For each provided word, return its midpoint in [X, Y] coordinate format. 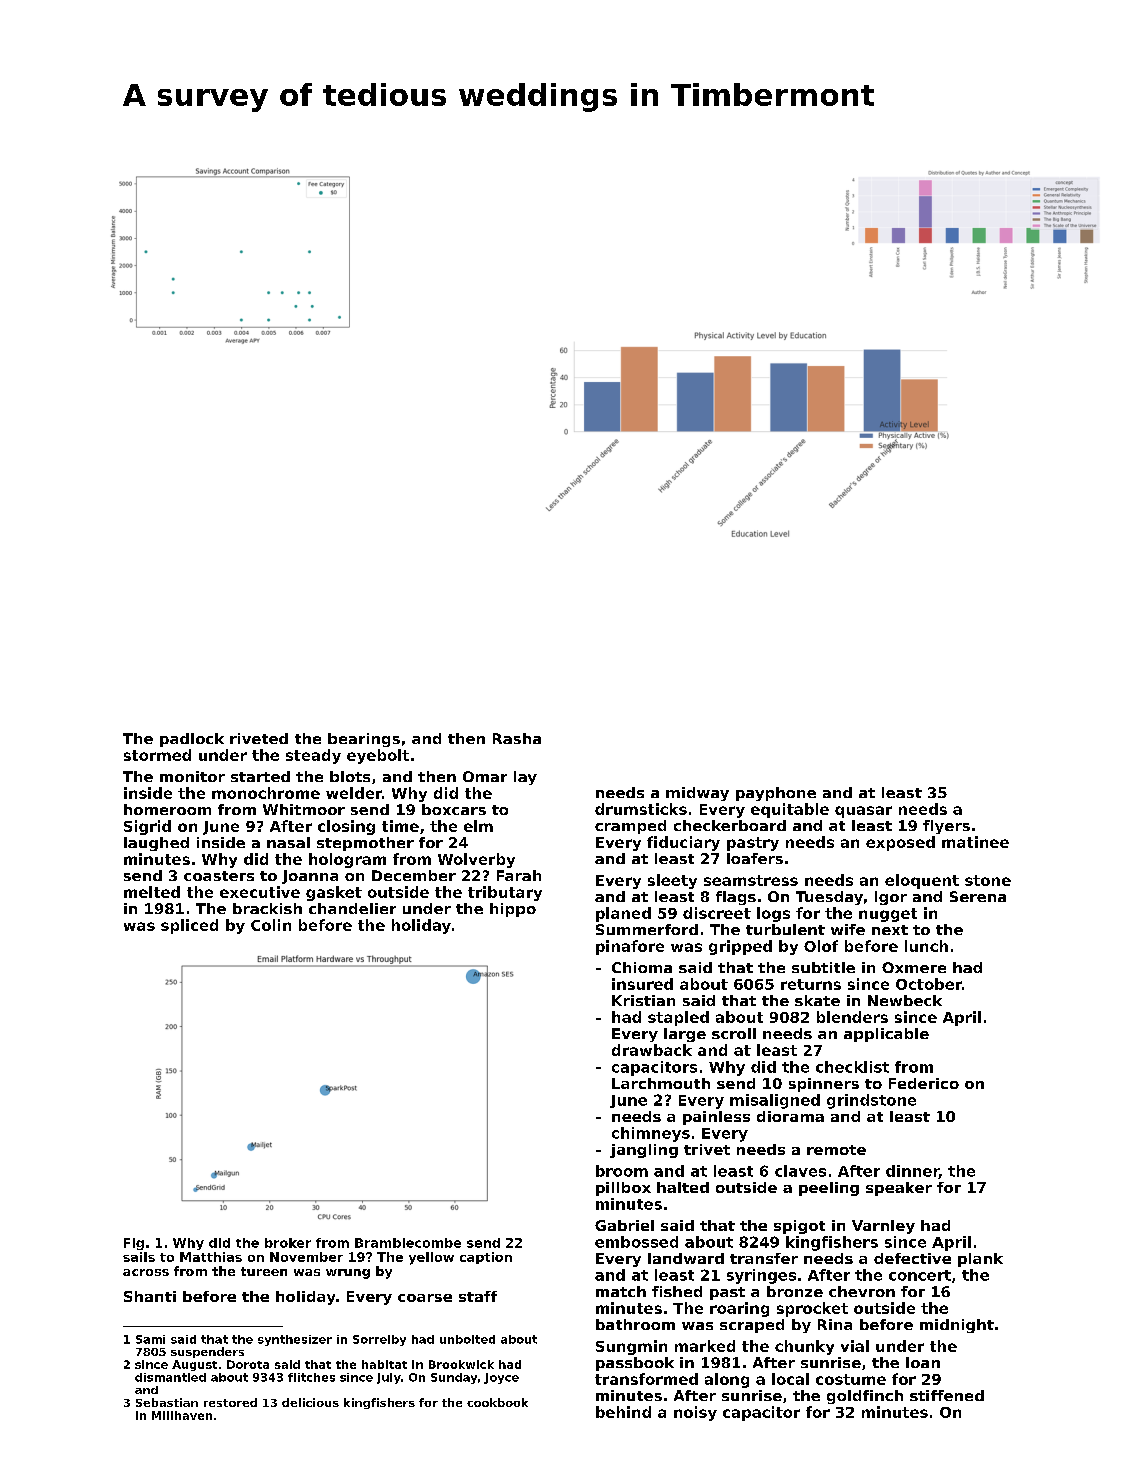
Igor [891, 898]
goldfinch [865, 1397]
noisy [695, 1413]
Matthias [211, 1257]
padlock [192, 740]
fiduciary [683, 843]
